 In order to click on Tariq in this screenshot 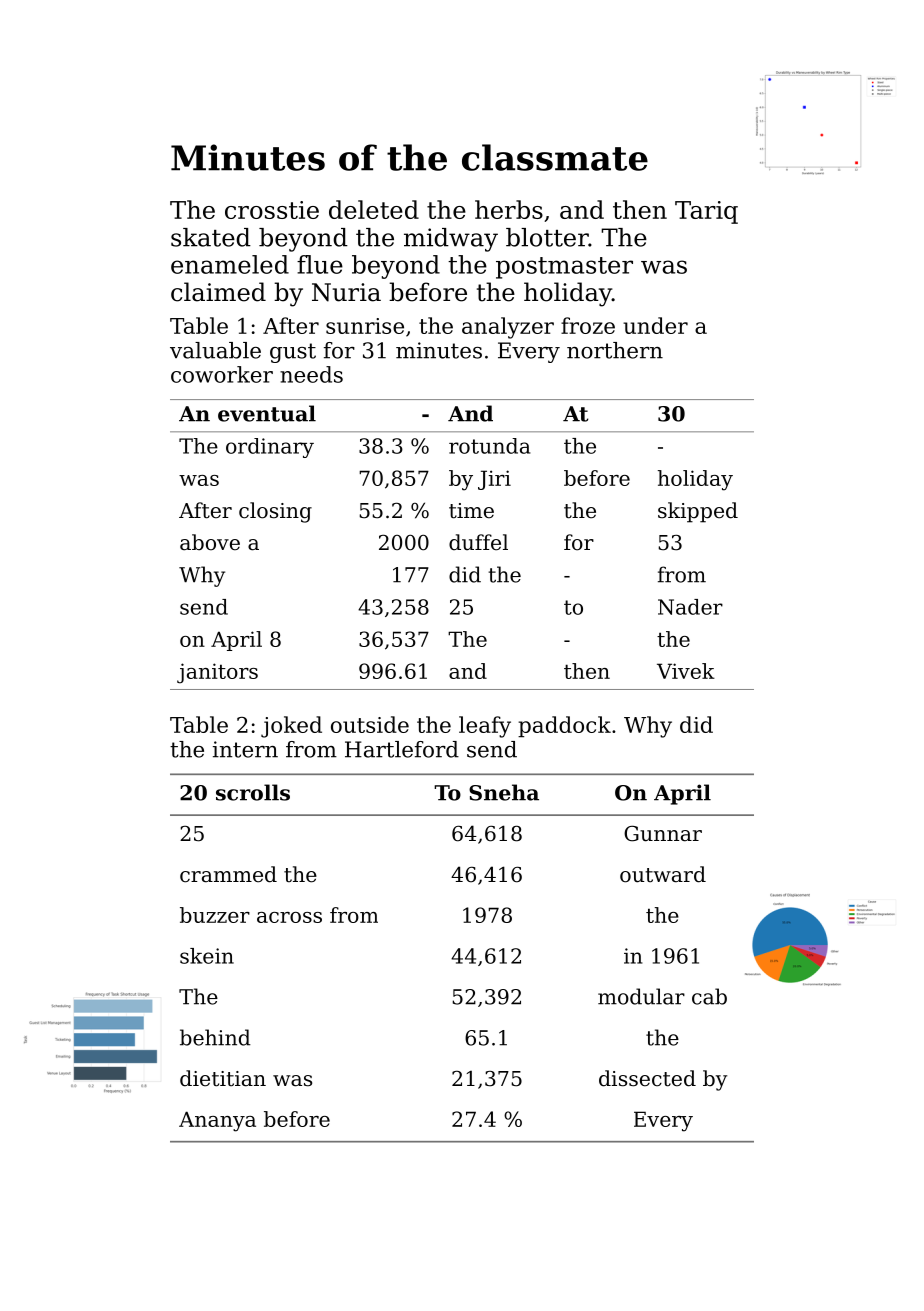, I will do `click(706, 212)`.
